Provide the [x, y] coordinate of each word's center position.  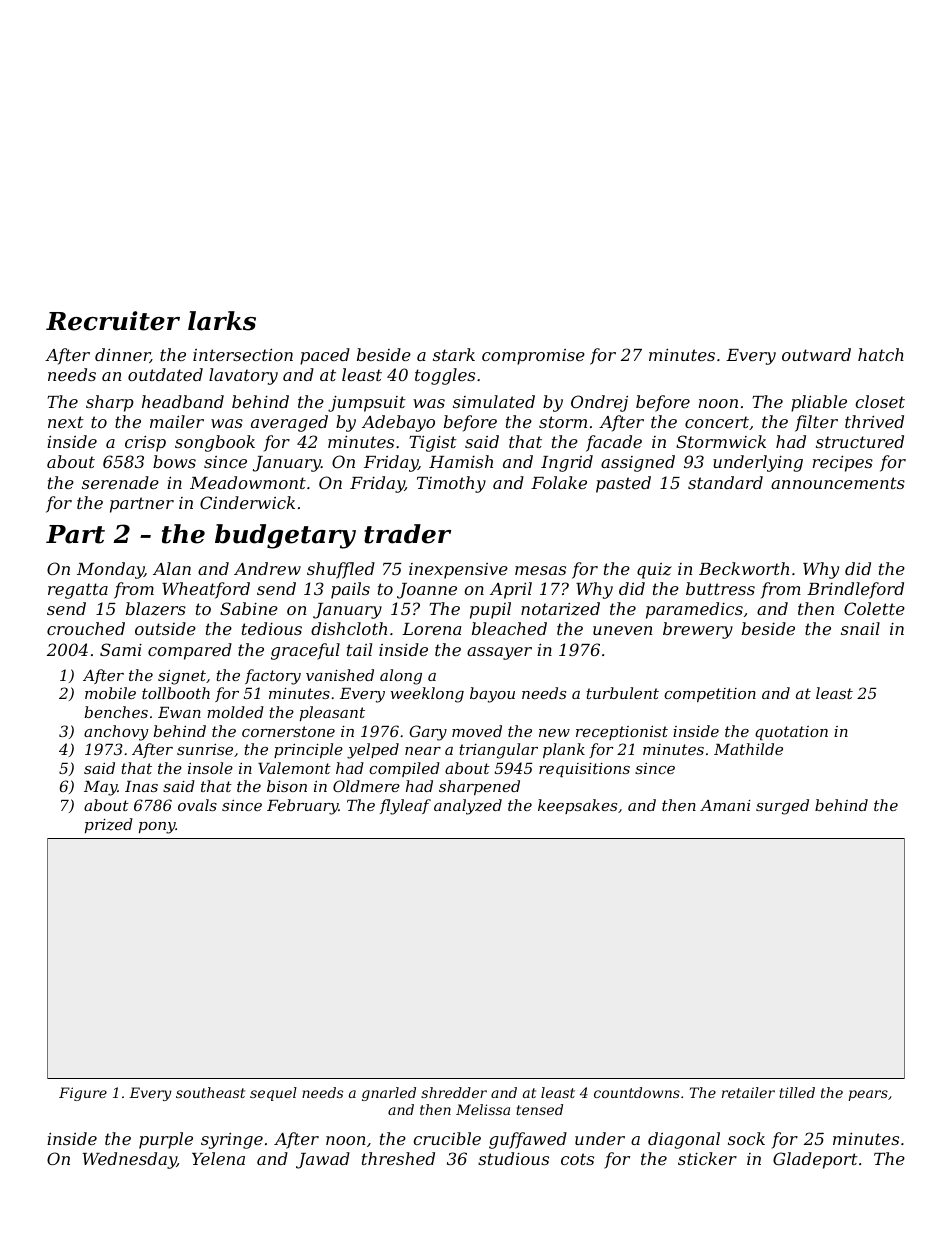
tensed [539, 1109]
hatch [881, 354]
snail [860, 628]
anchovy [116, 733]
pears [868, 1095]
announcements [838, 483]
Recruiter [113, 321]
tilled [797, 1092]
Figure [83, 1094]
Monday [110, 570]
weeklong [427, 695]
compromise [533, 357]
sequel [273, 1094]
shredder [454, 1092]
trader [407, 534]
